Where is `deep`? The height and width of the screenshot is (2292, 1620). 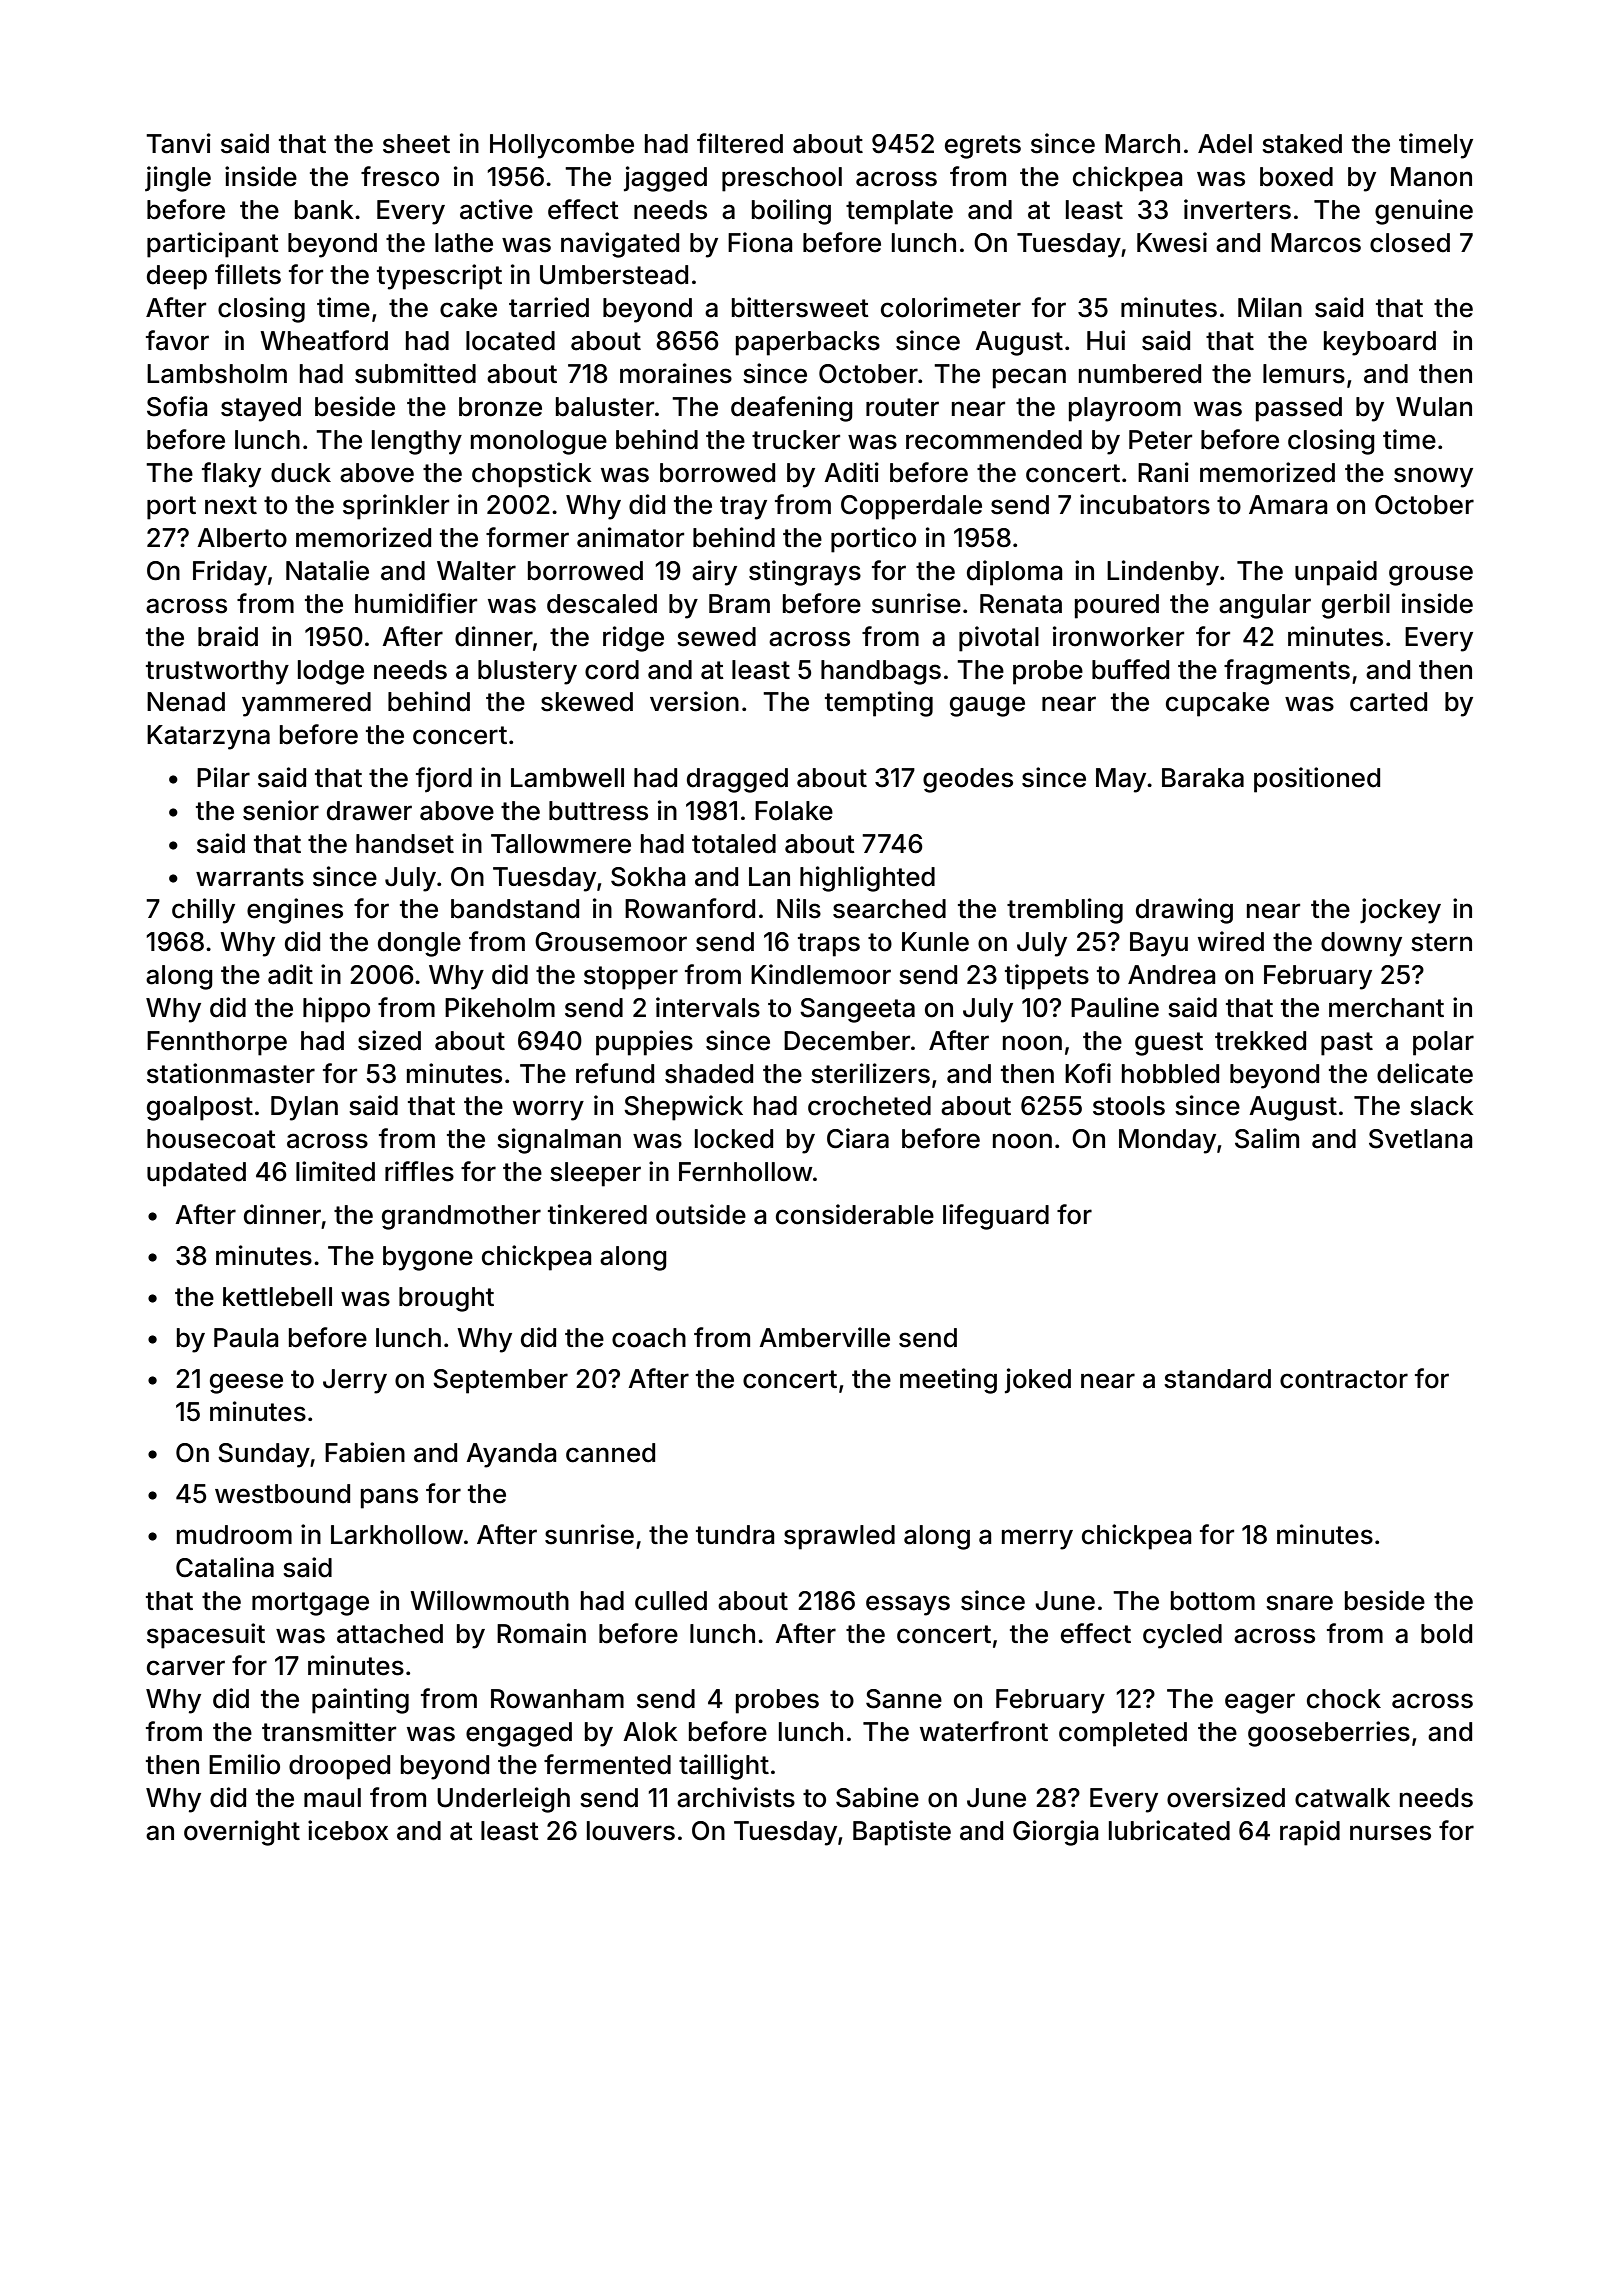
deep is located at coordinates (177, 277).
